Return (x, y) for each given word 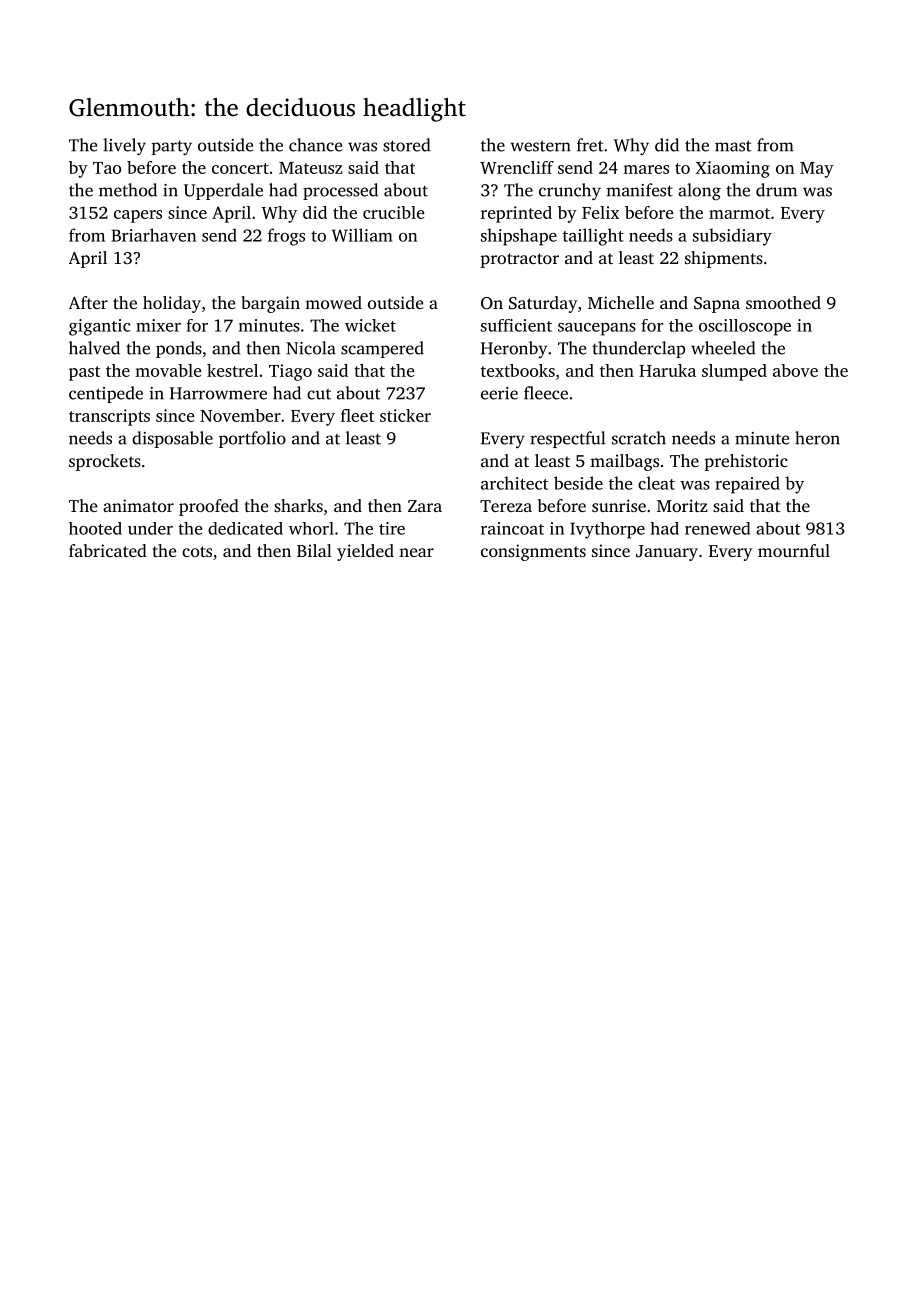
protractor (519, 260)
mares (646, 169)
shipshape (519, 237)
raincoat (512, 528)
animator (138, 505)
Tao (107, 168)
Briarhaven (154, 235)
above (795, 370)
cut (319, 394)
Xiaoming (733, 169)
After (88, 302)
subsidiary (732, 237)
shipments (724, 259)
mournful (794, 550)
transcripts (109, 417)
